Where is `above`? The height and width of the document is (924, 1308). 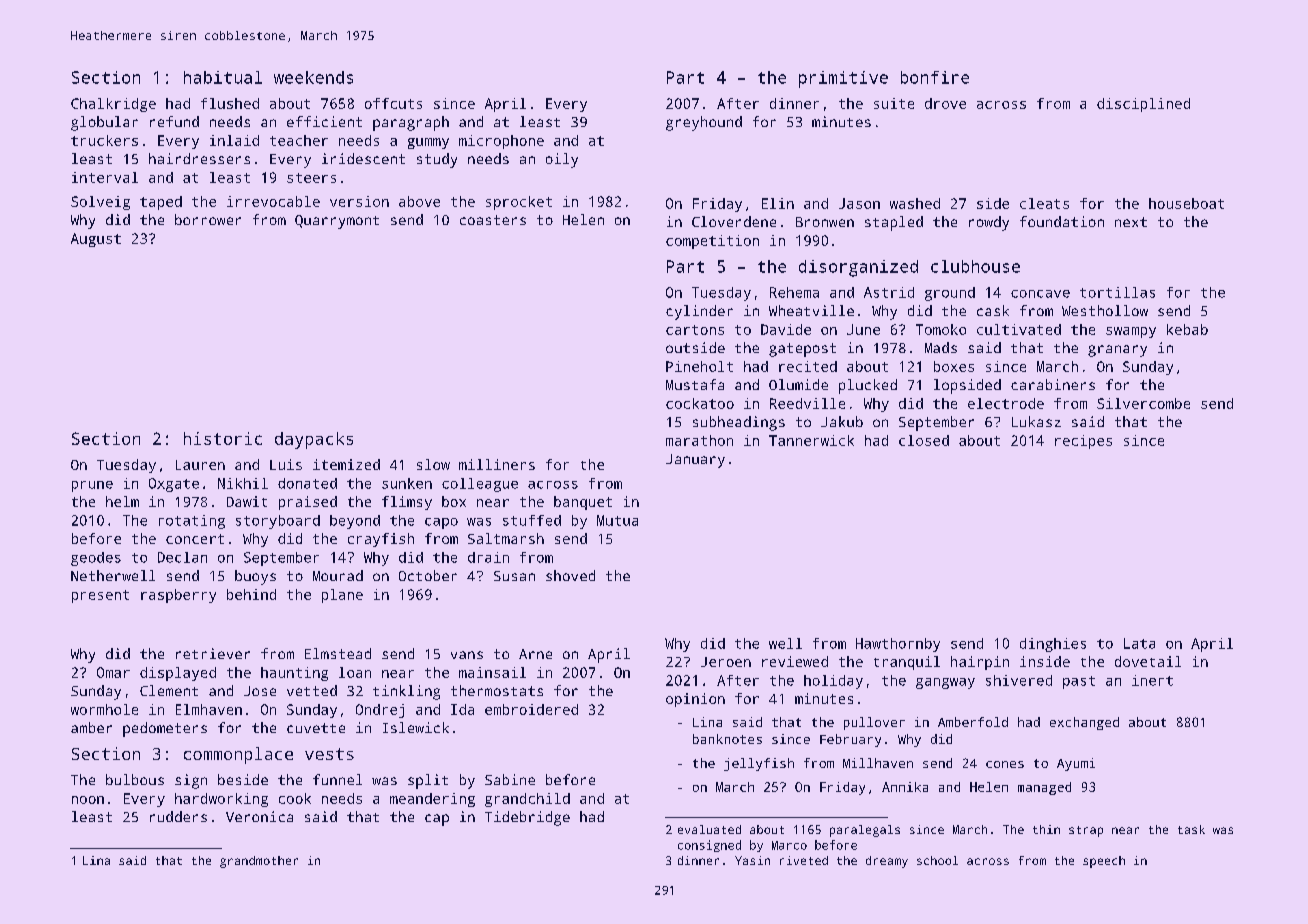
above is located at coordinates (419, 201).
